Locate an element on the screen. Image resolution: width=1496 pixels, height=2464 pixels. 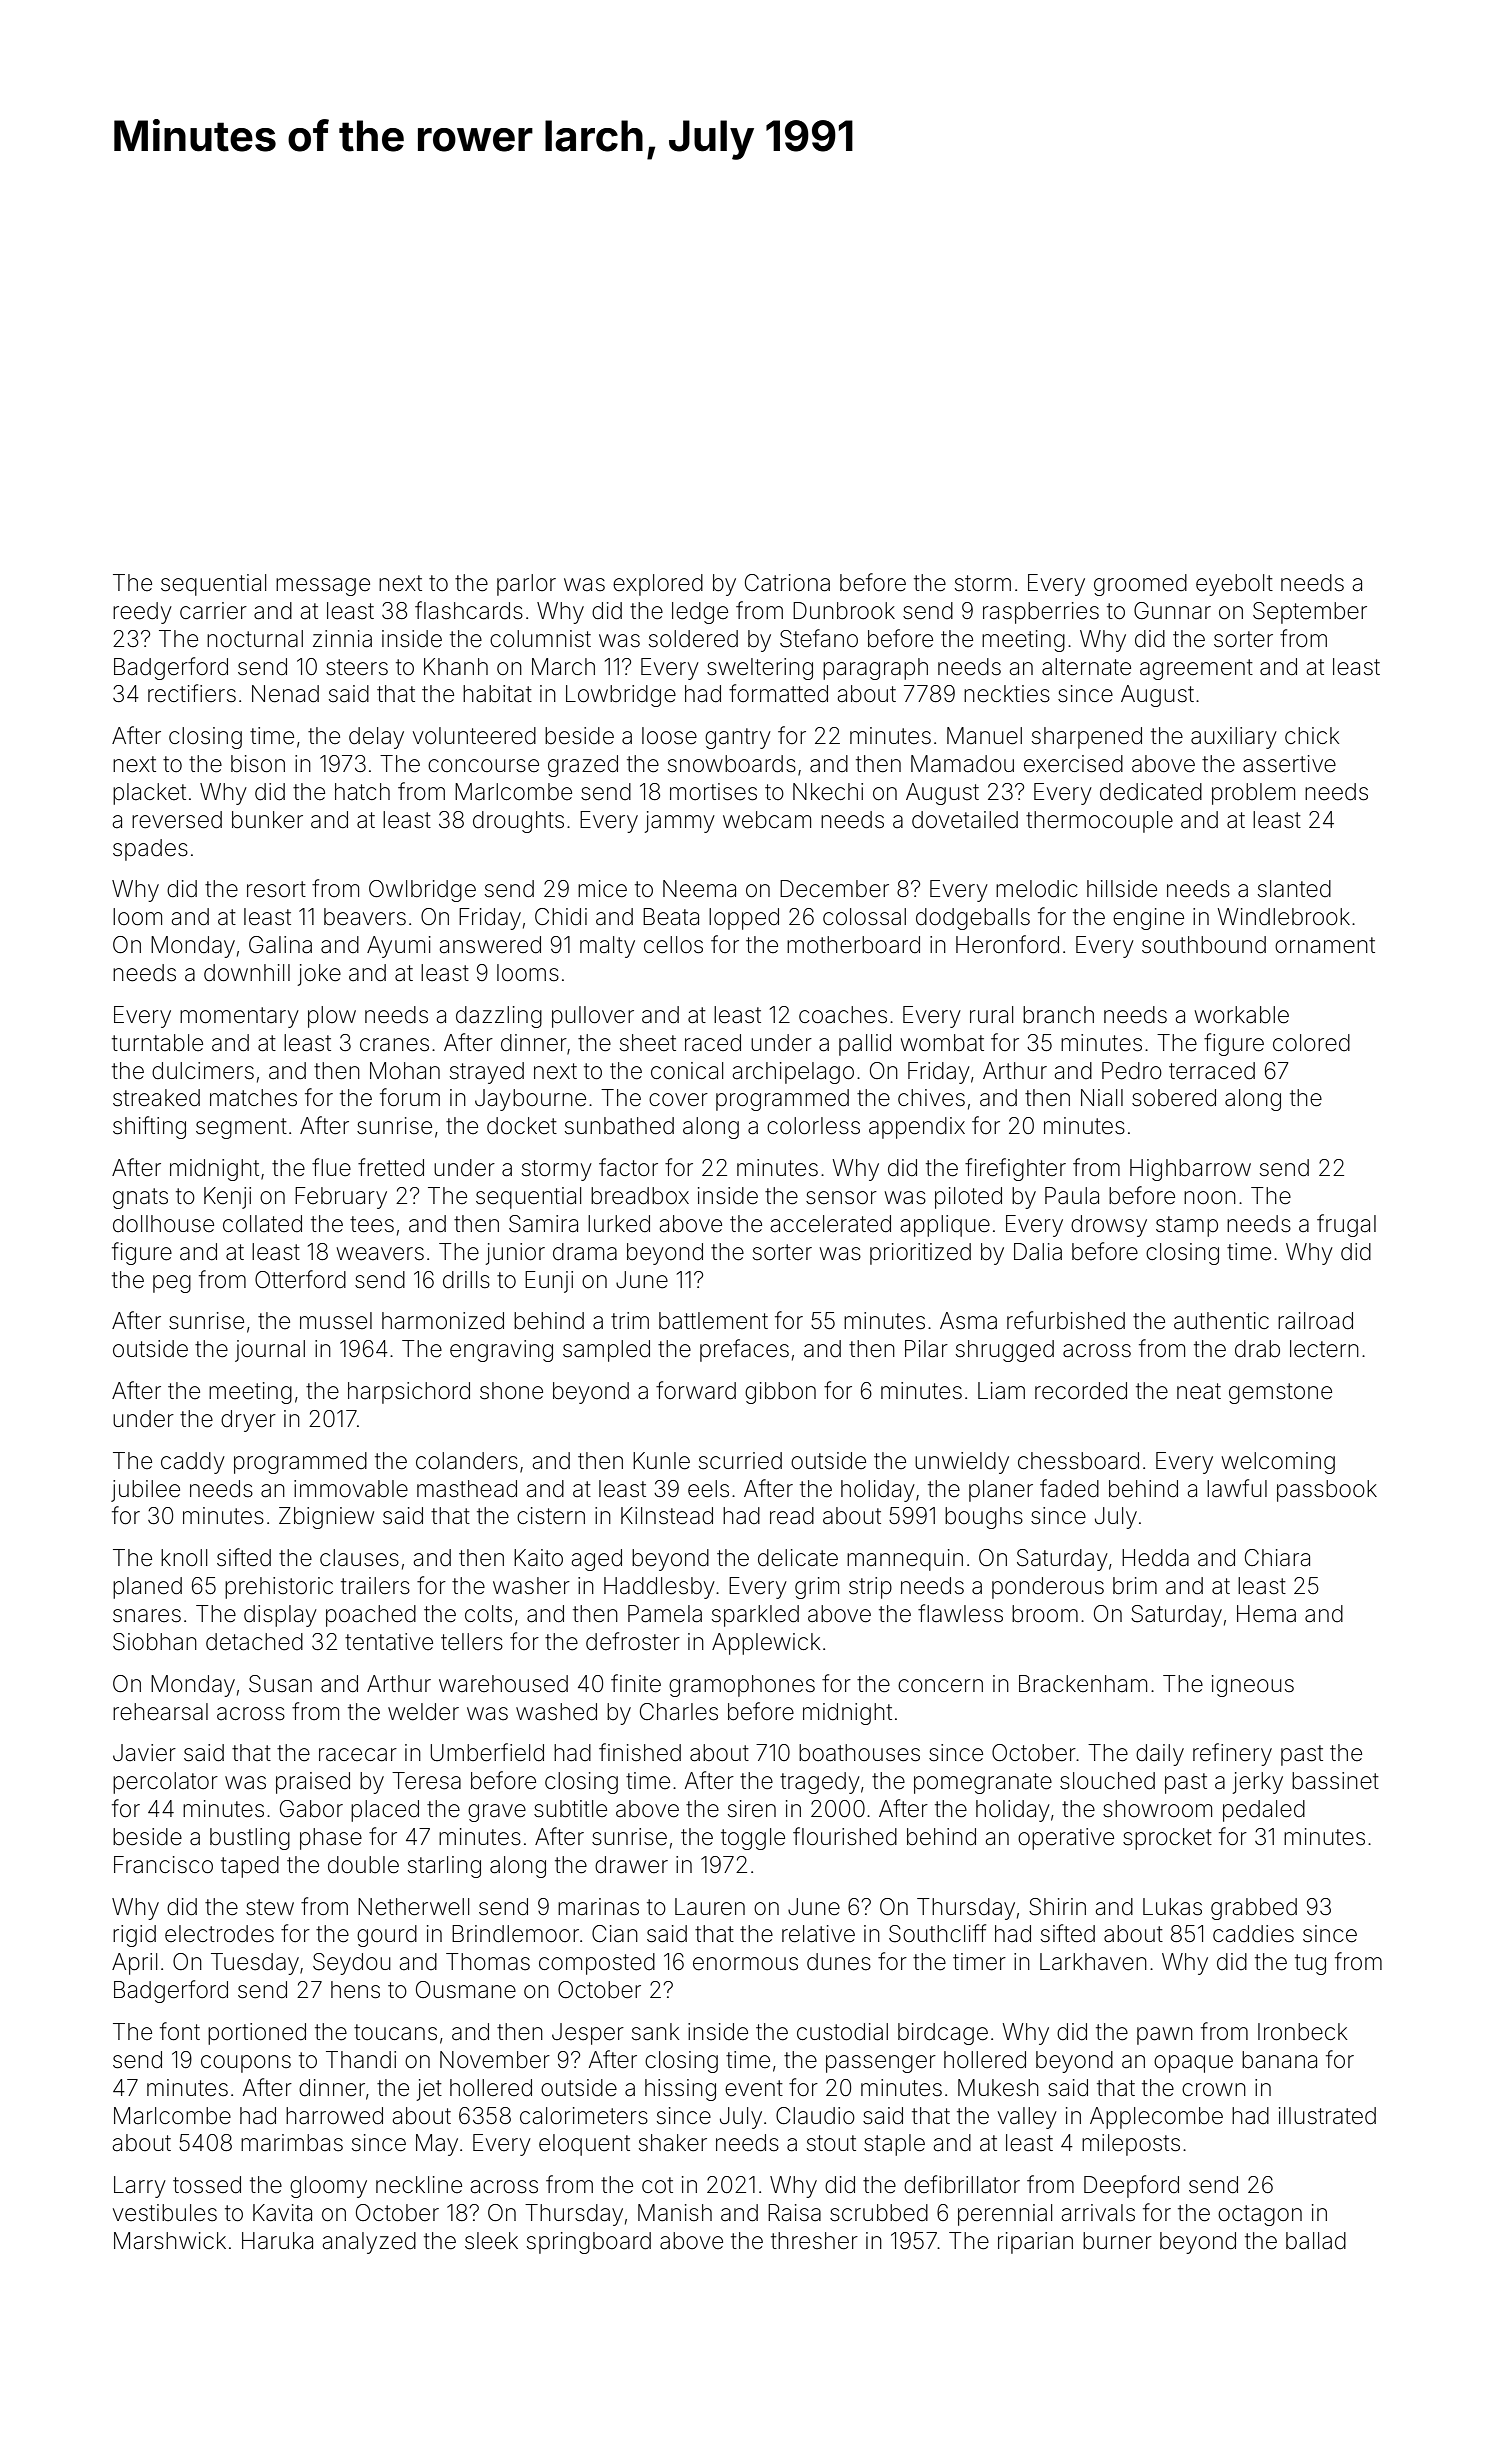
dovetailed is located at coordinates (965, 820).
